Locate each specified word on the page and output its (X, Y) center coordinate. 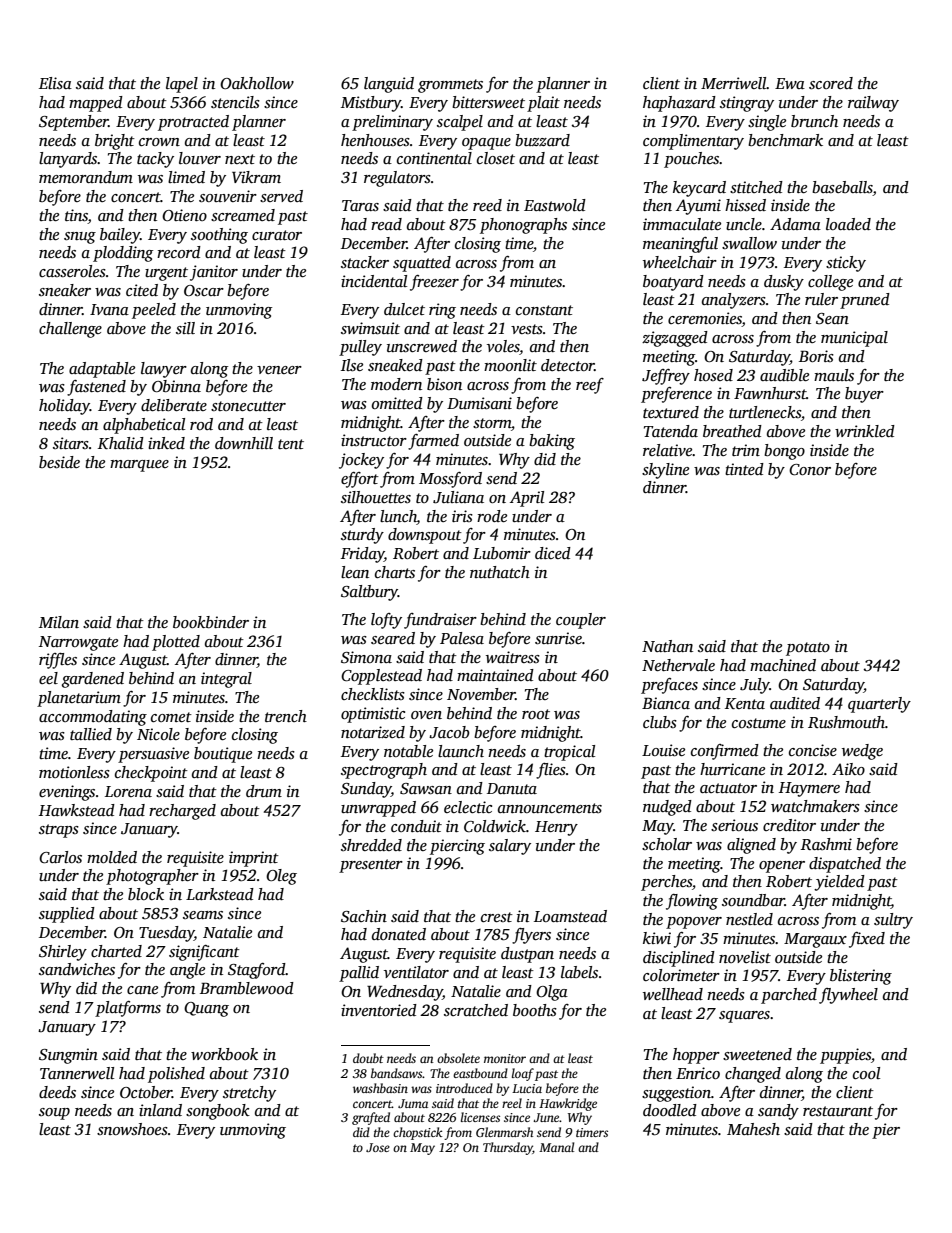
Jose (378, 1147)
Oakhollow (257, 83)
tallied (91, 734)
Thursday (508, 1148)
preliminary (392, 123)
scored (831, 83)
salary (510, 847)
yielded (839, 883)
